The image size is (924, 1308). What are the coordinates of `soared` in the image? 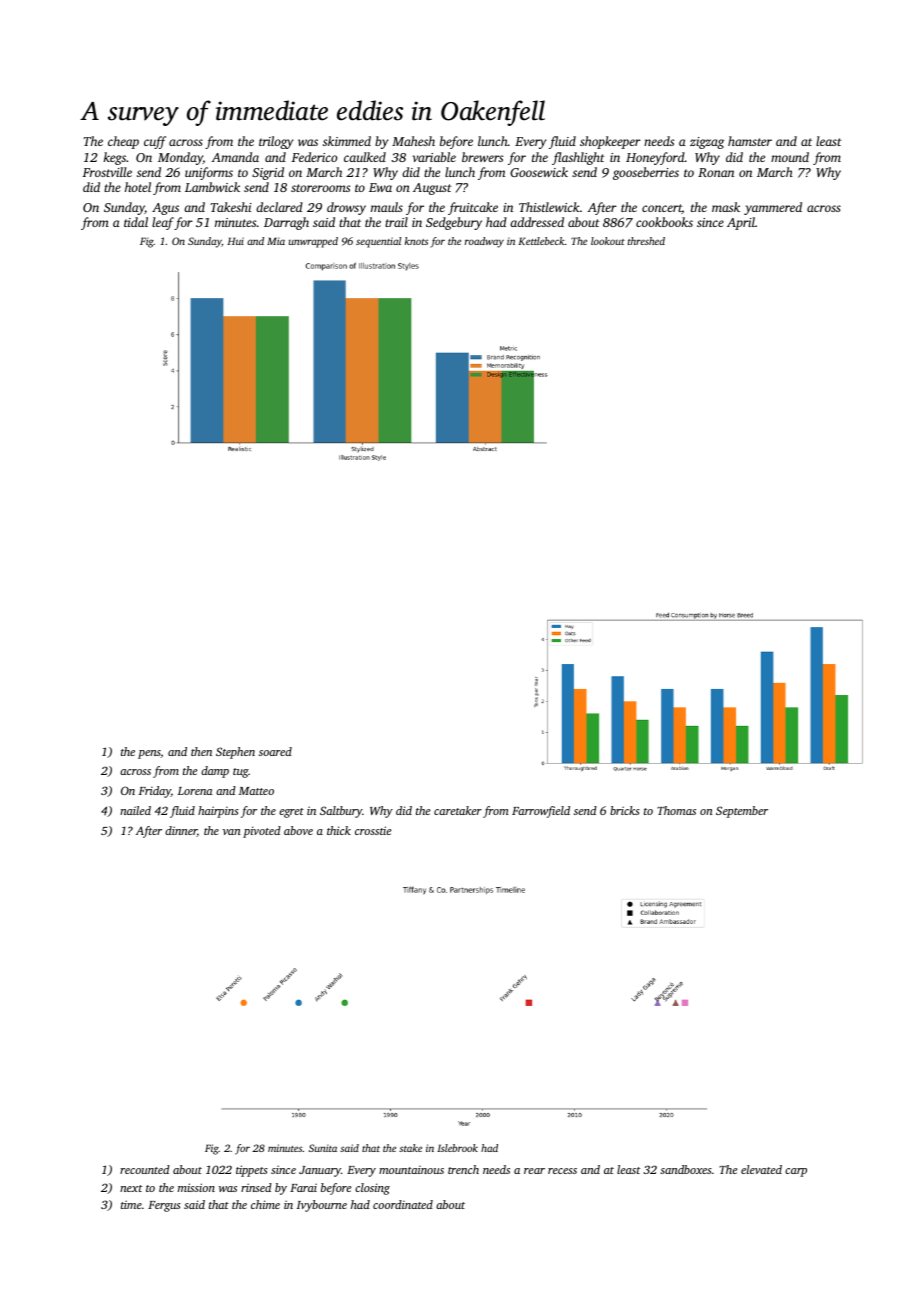 It's located at (275, 751).
